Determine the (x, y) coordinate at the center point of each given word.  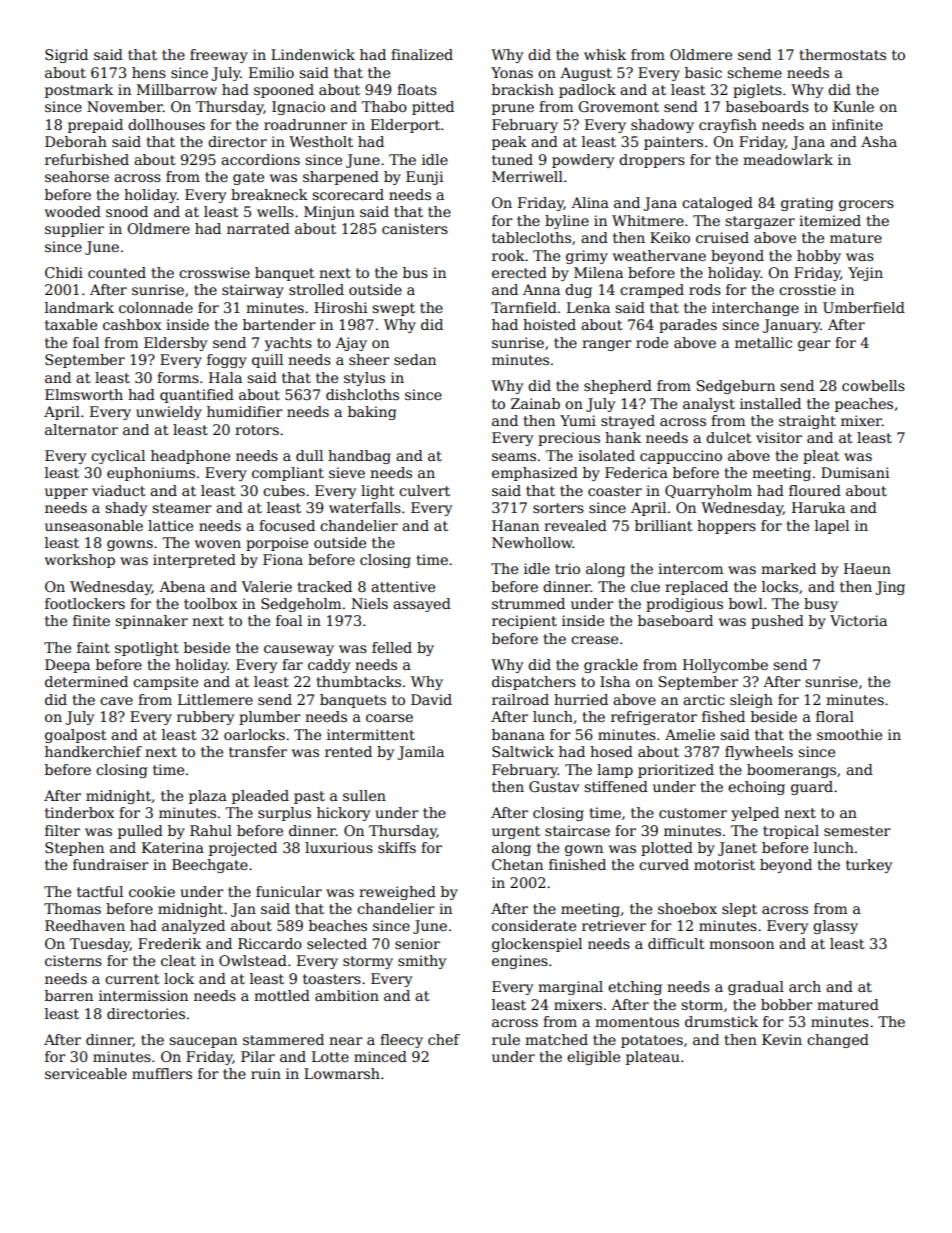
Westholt (321, 141)
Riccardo (270, 943)
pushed (777, 622)
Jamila (420, 753)
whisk (605, 54)
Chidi (64, 272)
